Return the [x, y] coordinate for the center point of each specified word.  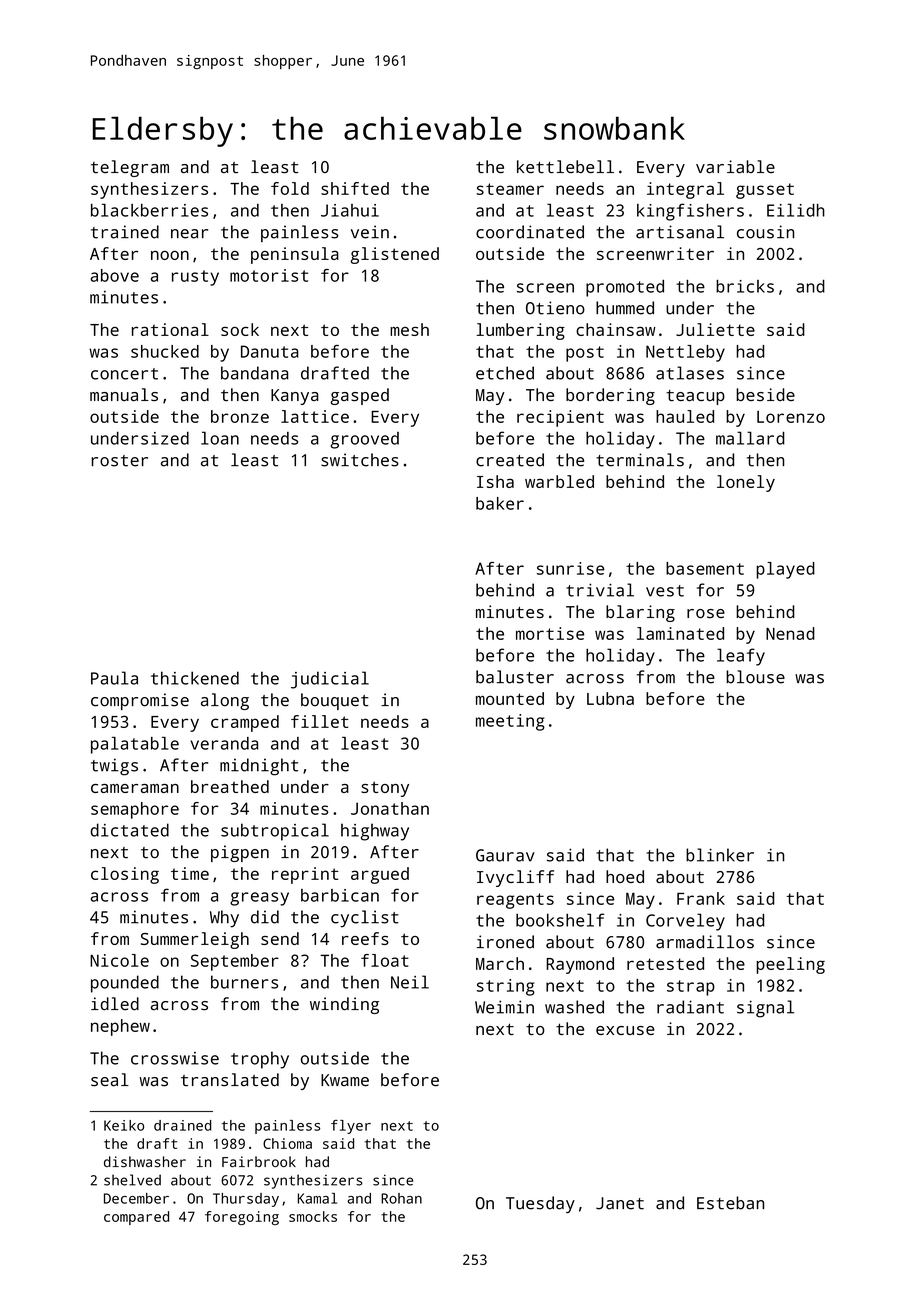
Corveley [685, 922]
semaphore [135, 810]
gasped [359, 396]
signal [765, 1009]
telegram [130, 168]
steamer [510, 189]
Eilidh [796, 210]
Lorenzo [791, 417]
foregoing [242, 1218]
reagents [515, 901]
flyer [351, 1127]
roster [119, 461]
